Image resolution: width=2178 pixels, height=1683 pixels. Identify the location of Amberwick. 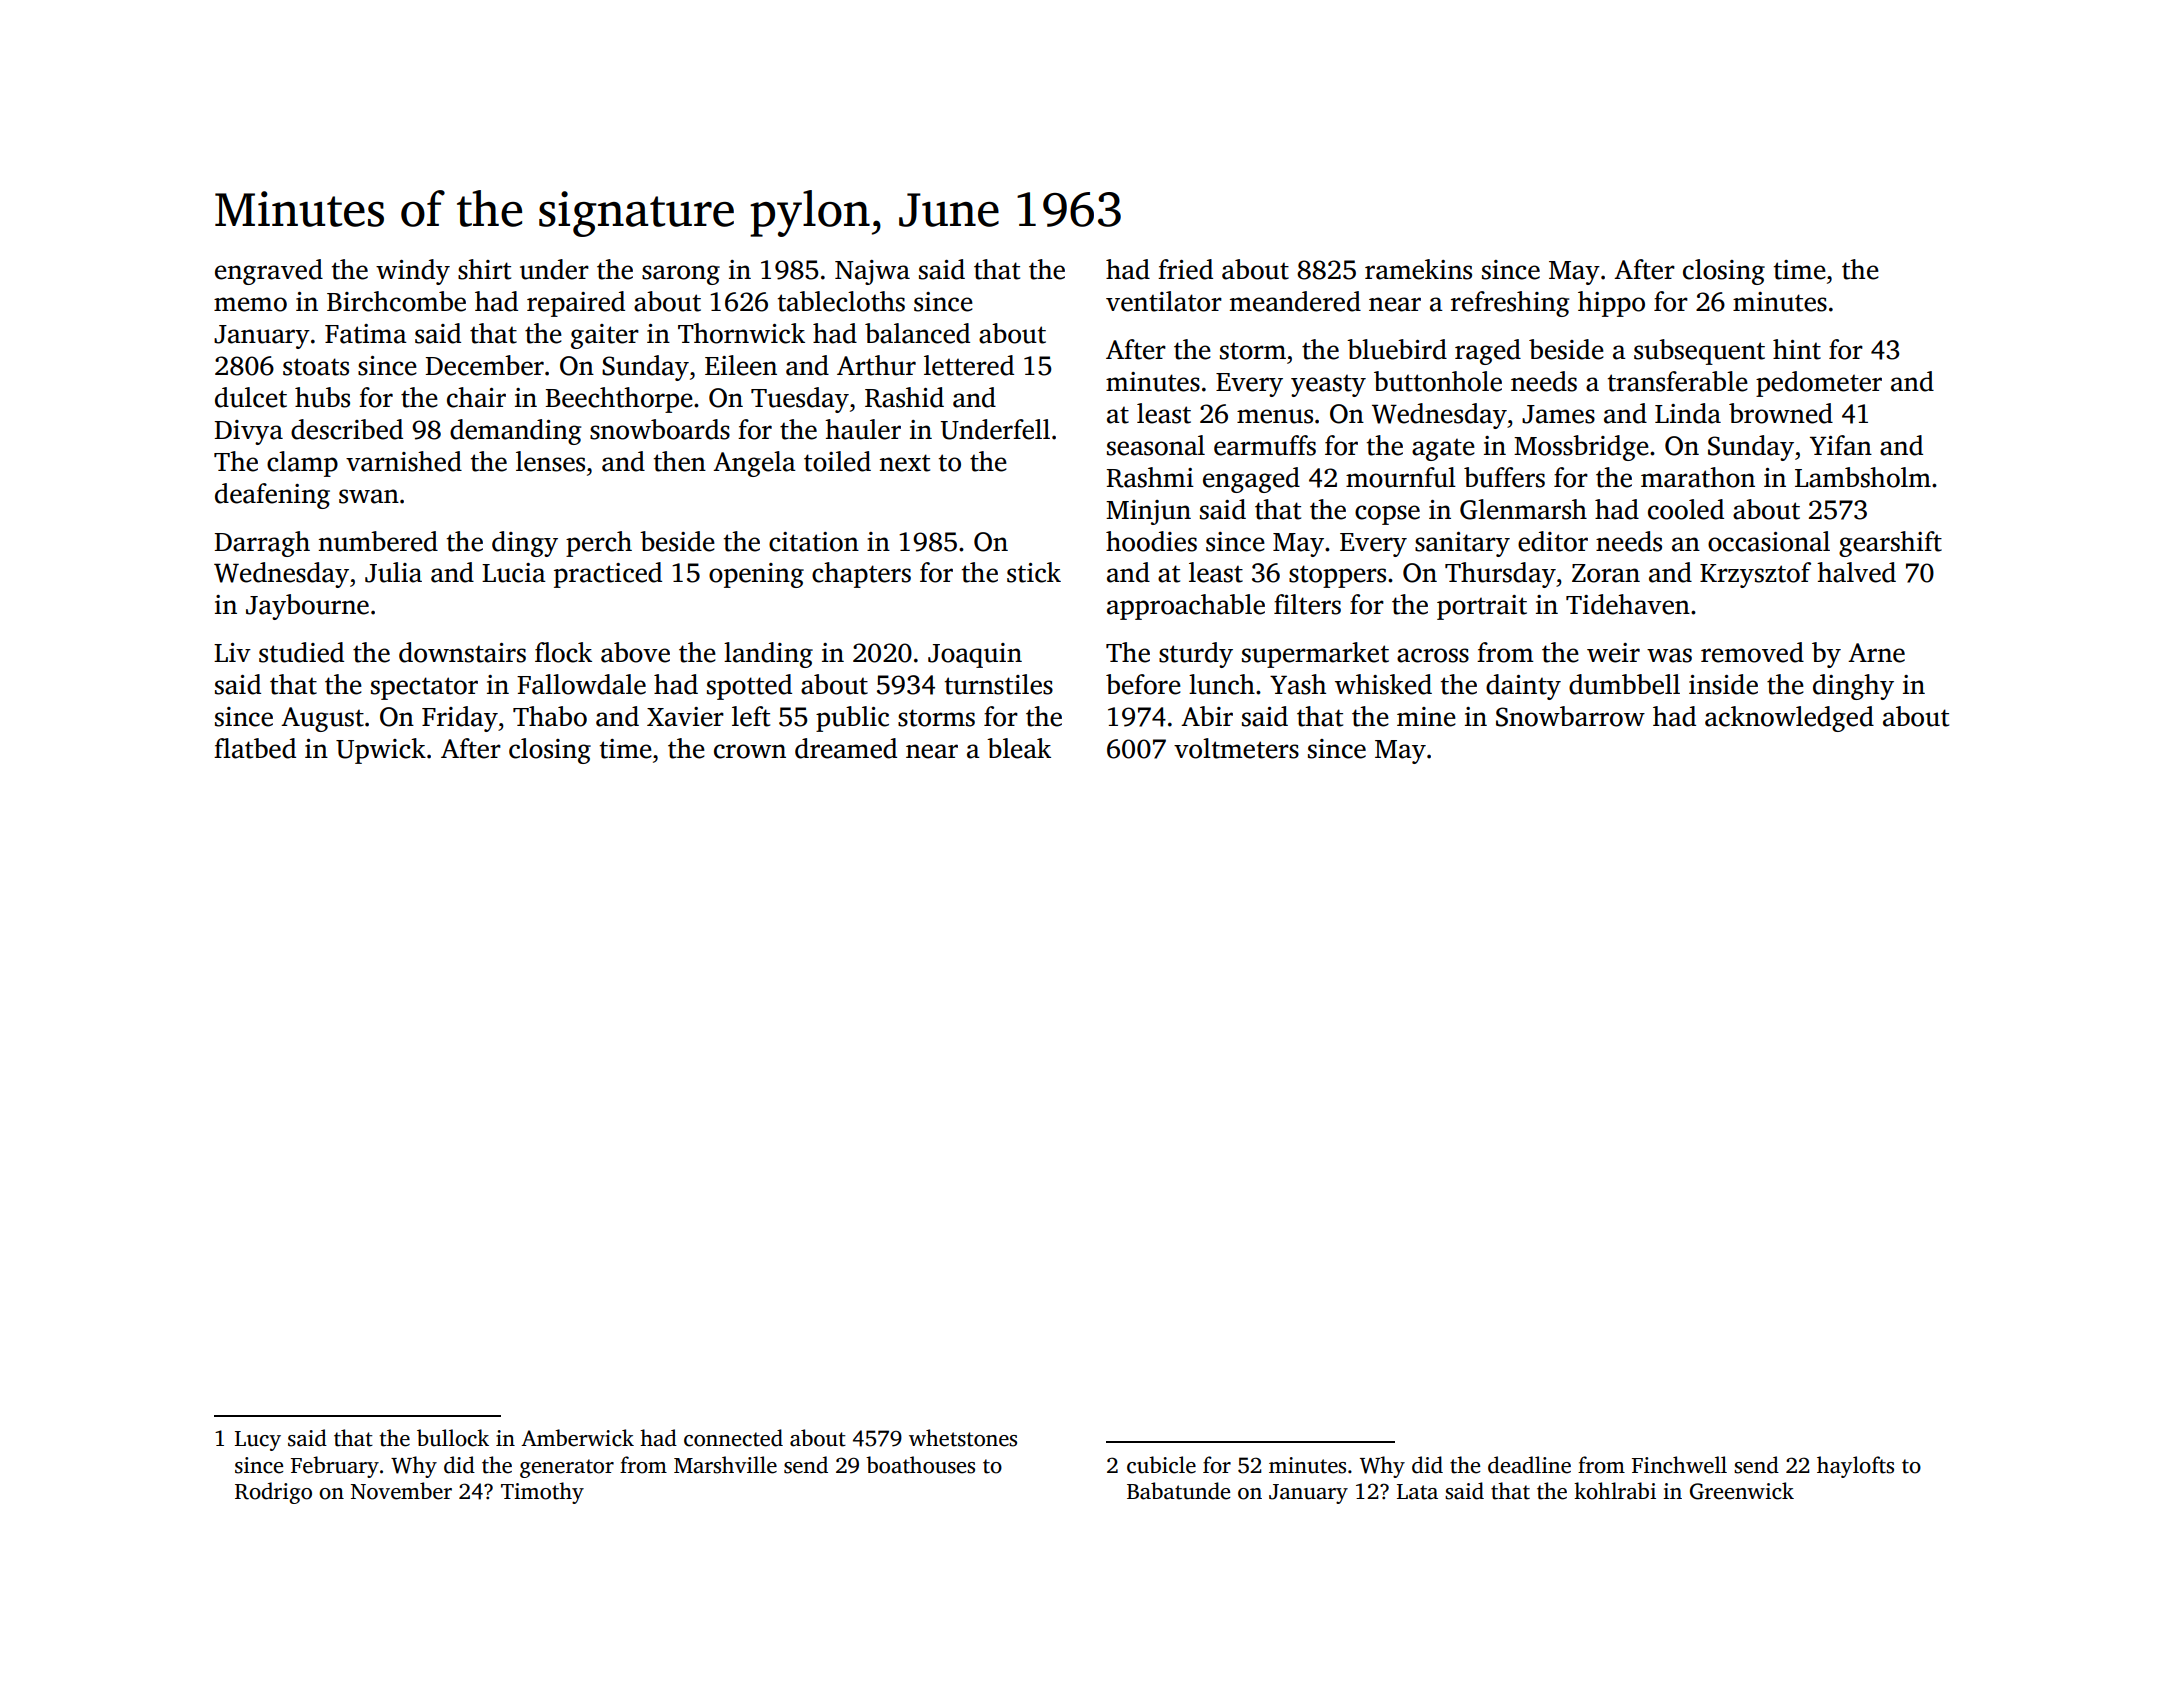
(577, 1438).
